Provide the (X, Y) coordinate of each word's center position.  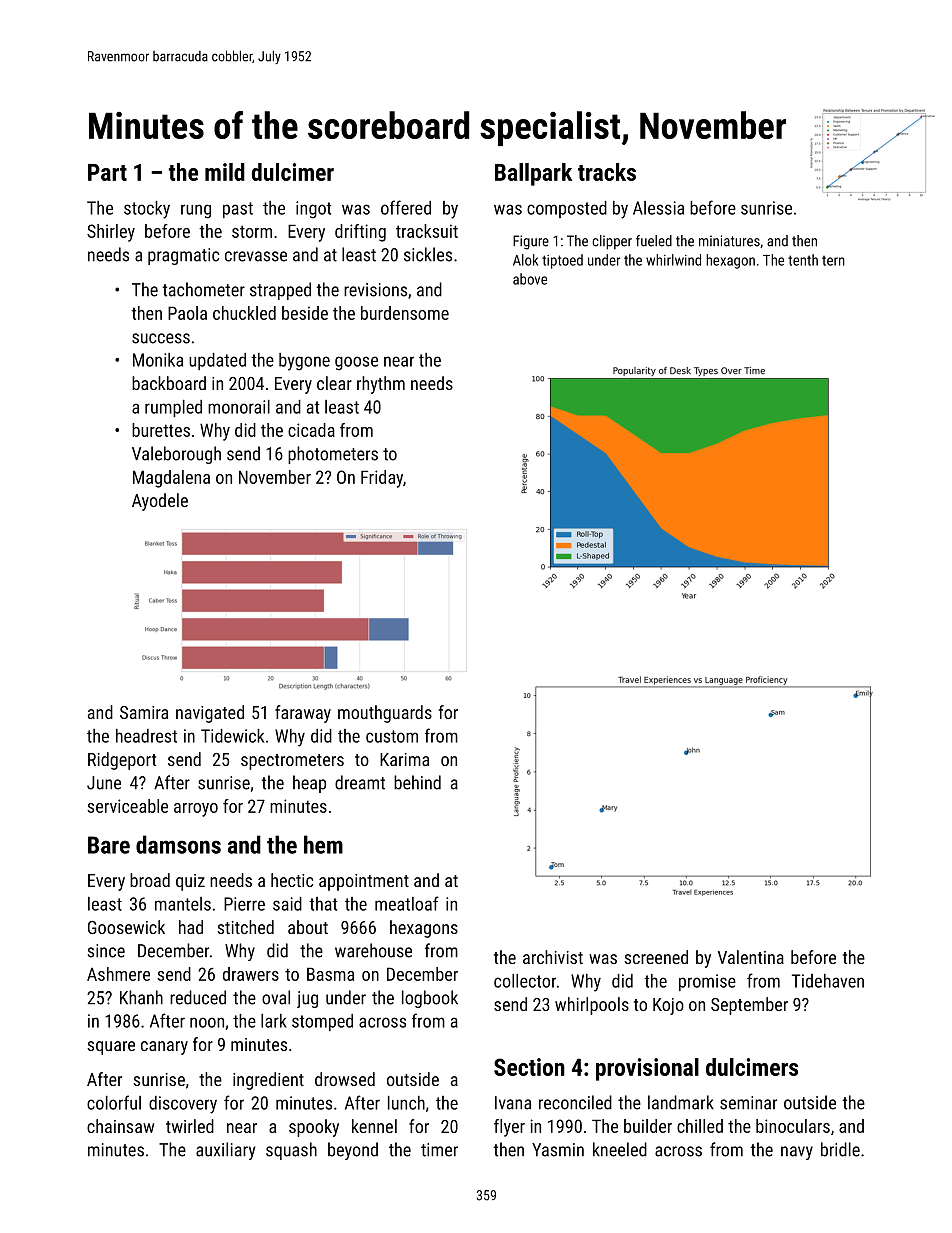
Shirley (111, 233)
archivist (553, 957)
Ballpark (533, 174)
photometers (333, 455)
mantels (183, 904)
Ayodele (160, 502)
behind (417, 782)
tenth (803, 260)
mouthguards (385, 714)
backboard (169, 383)
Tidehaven (828, 981)
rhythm (381, 385)
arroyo (196, 810)
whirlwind (673, 260)
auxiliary (225, 1151)
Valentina (751, 957)
